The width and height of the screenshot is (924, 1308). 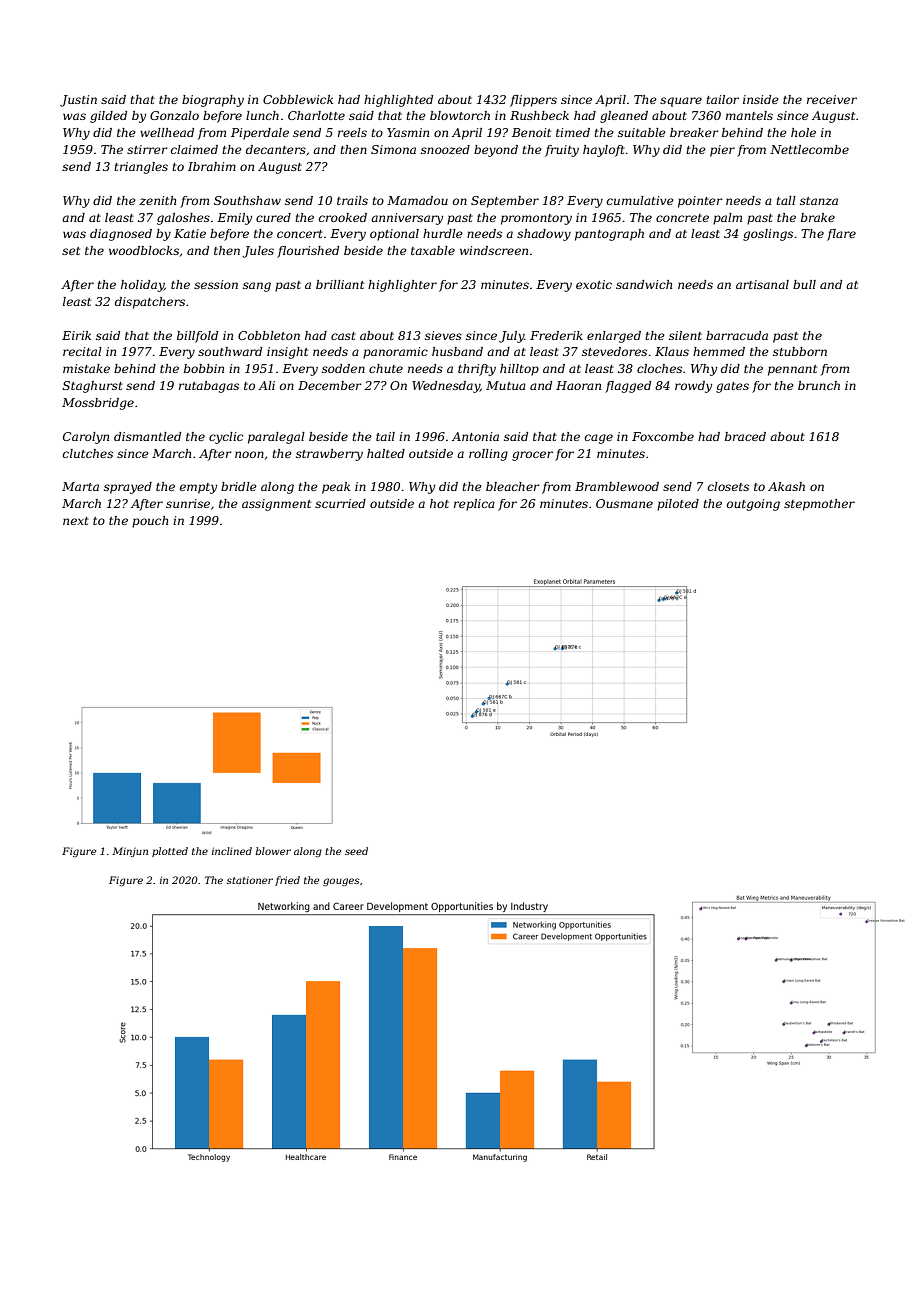 I want to click on seed, so click(x=356, y=851).
